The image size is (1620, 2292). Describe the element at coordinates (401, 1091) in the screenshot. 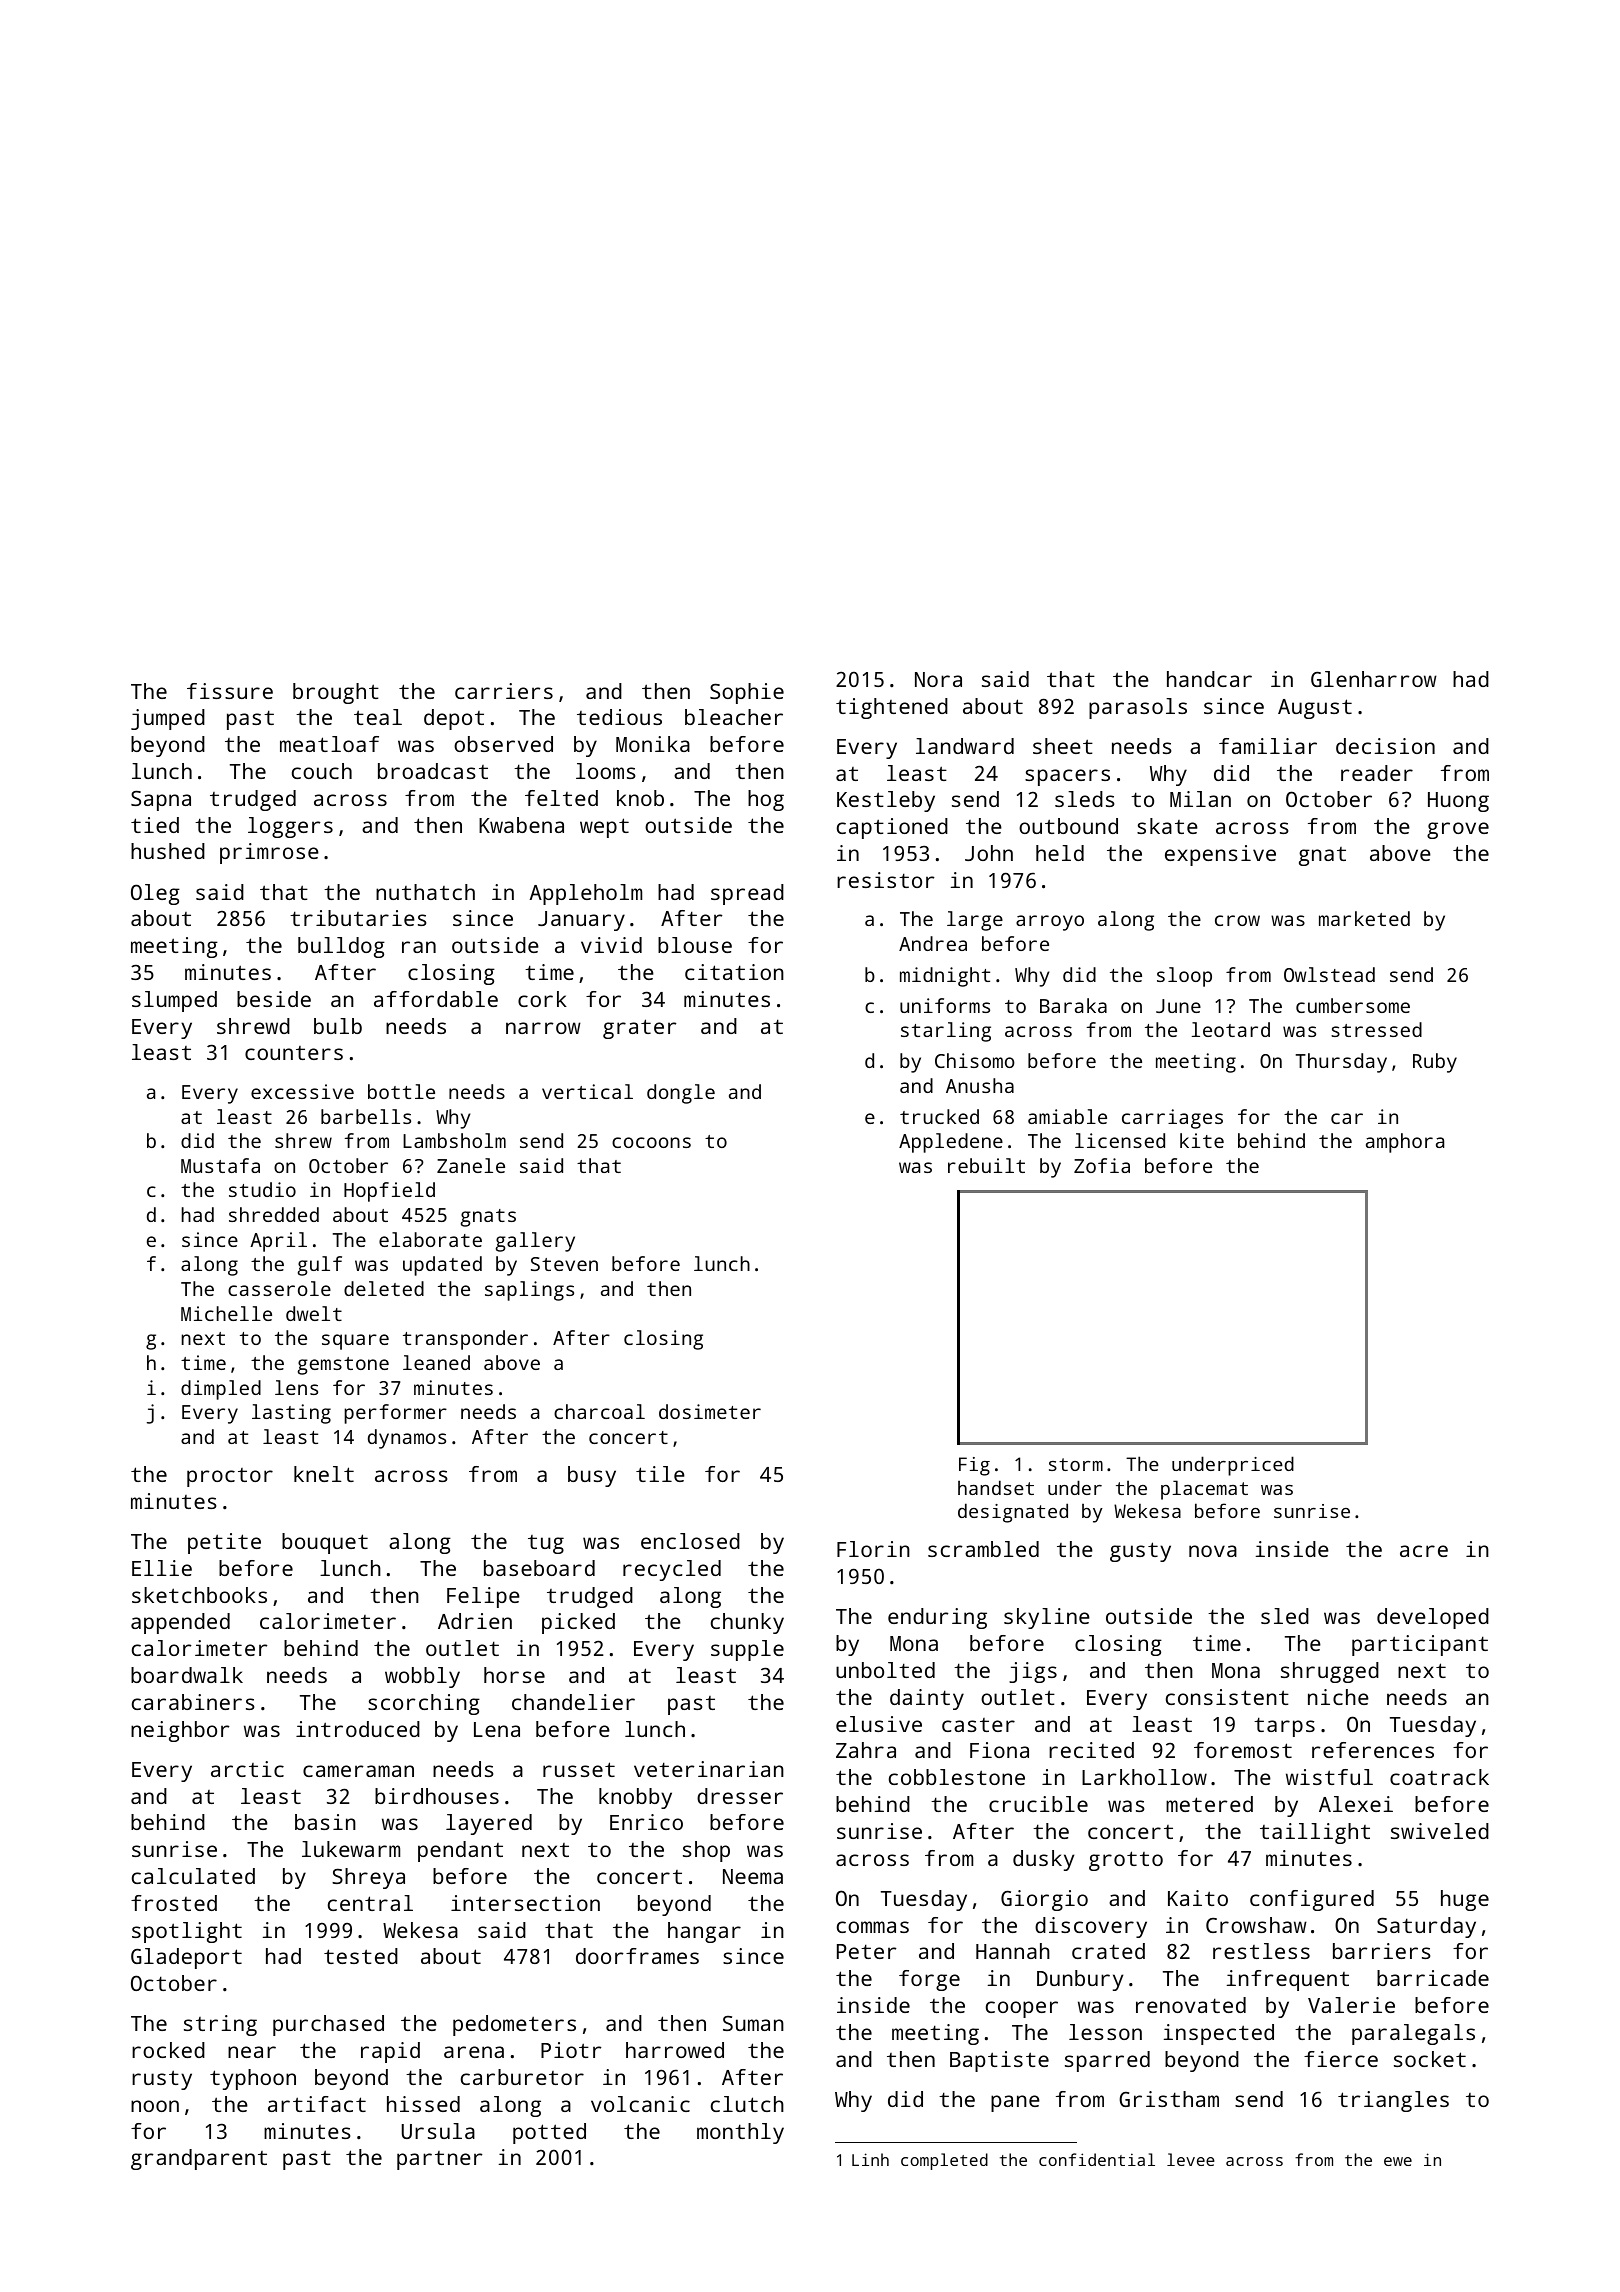

I see `bottle` at that location.
